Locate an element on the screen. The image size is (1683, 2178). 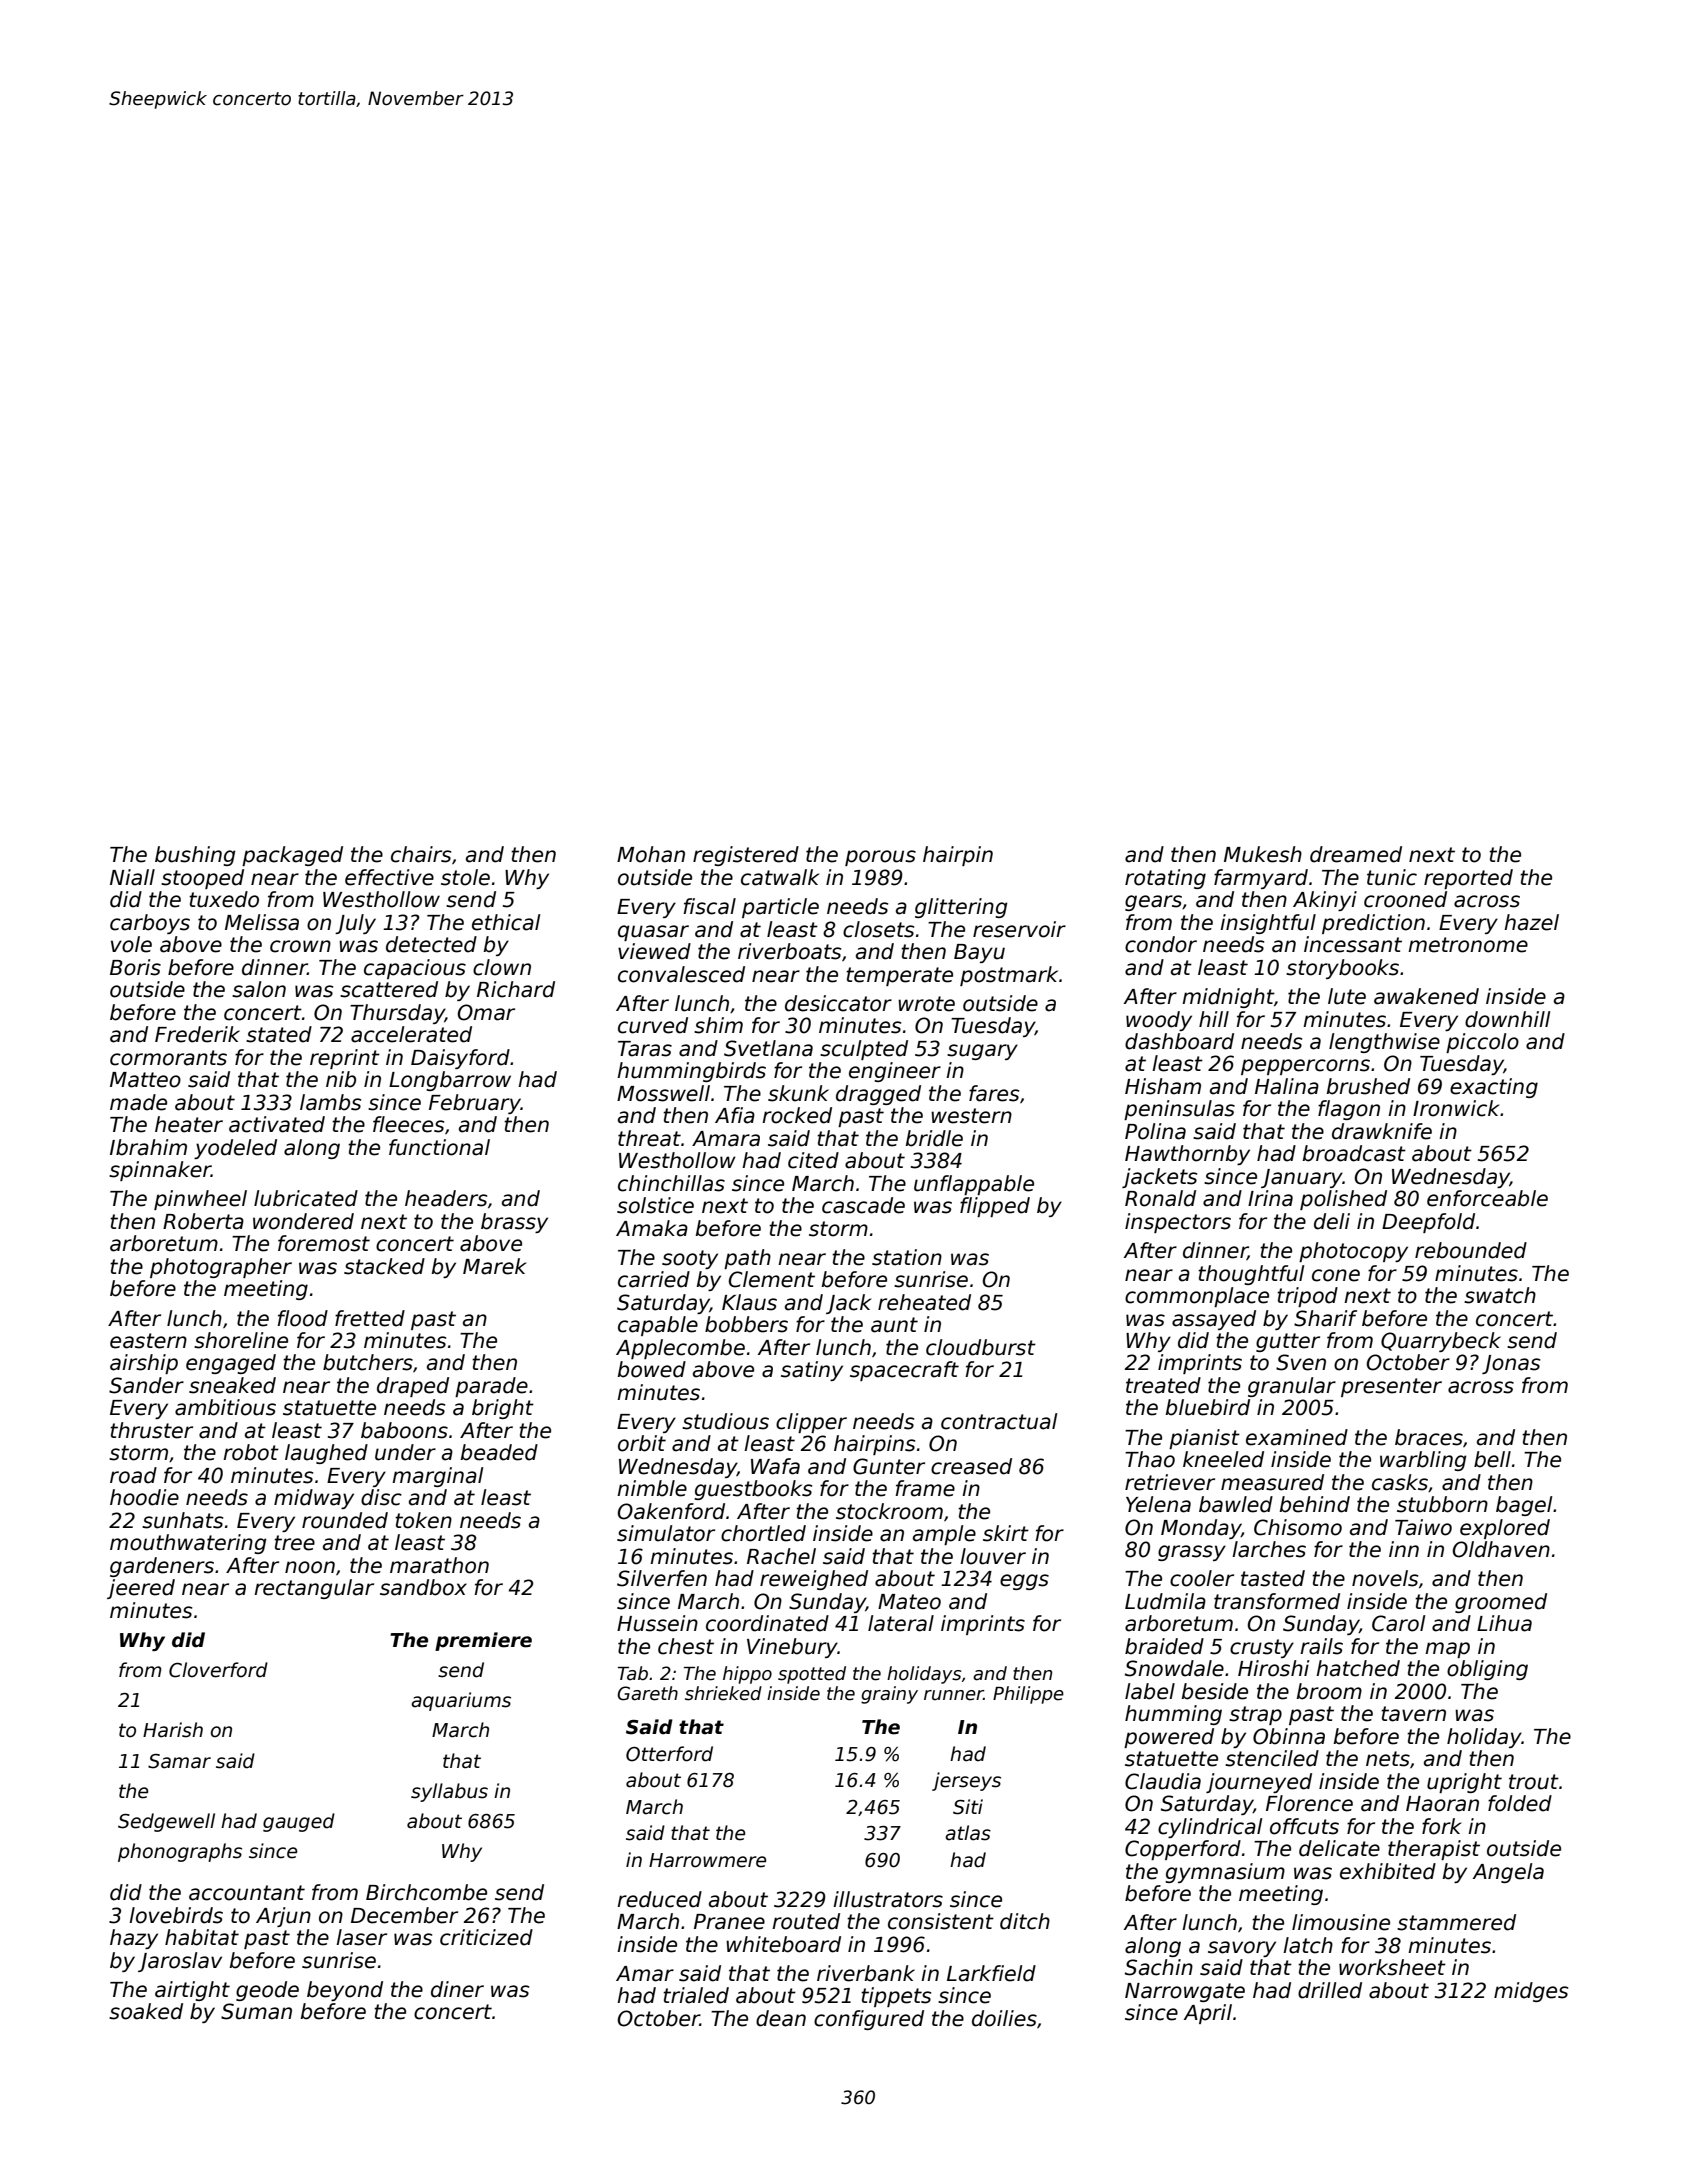
porous is located at coordinates (880, 858).
